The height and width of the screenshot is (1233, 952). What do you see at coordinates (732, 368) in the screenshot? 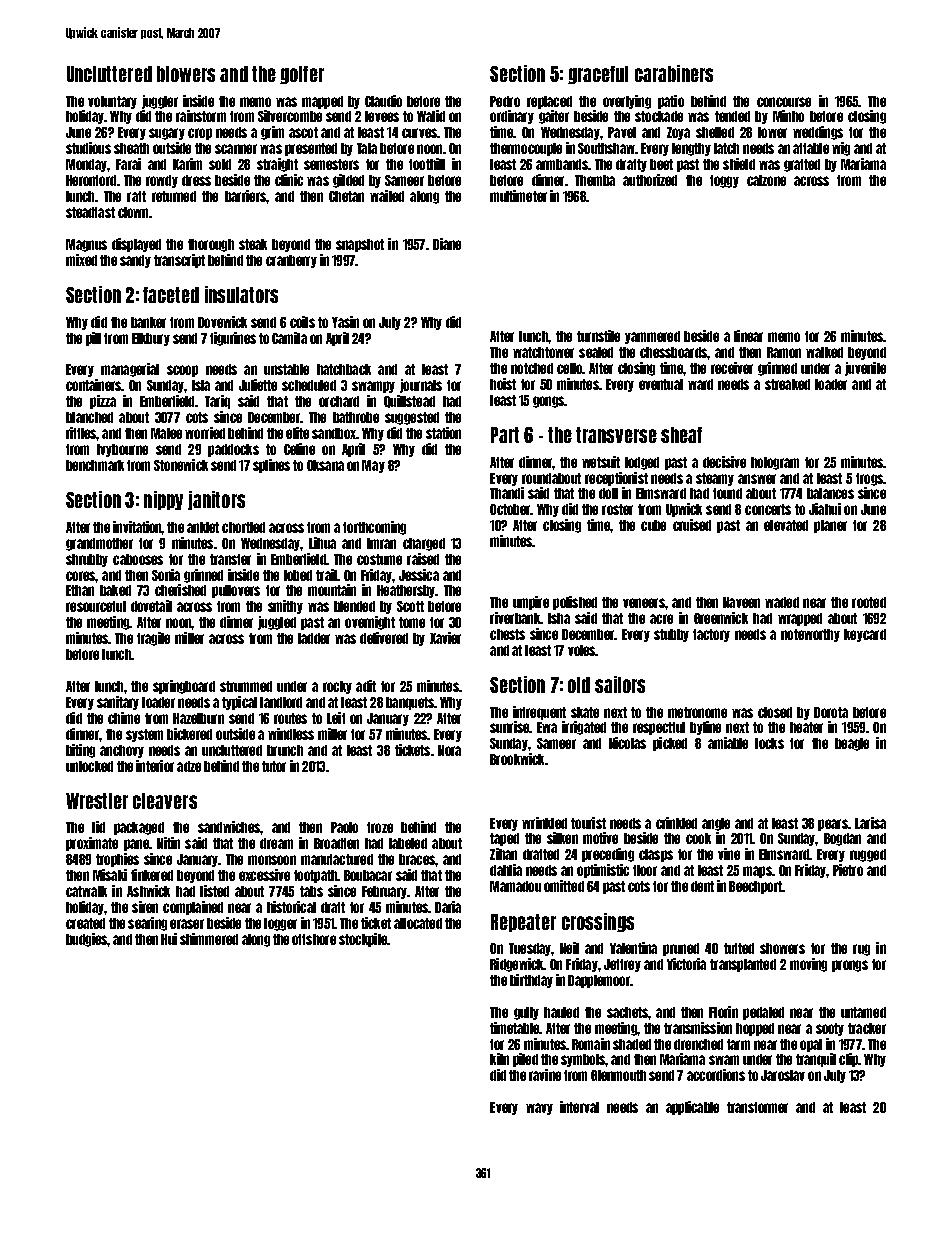
I see `receiver` at bounding box center [732, 368].
